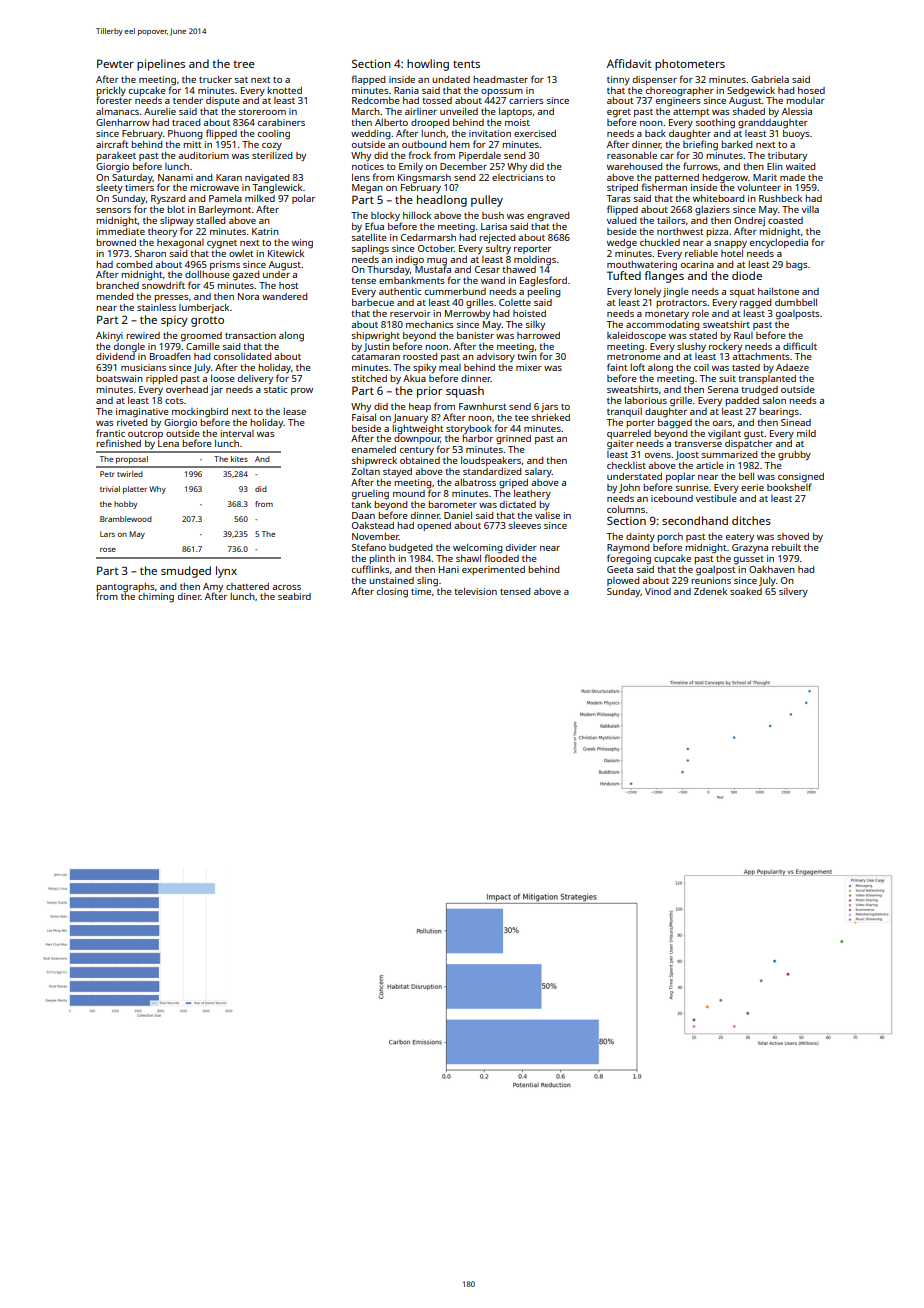  I want to click on accommodating, so click(662, 326).
